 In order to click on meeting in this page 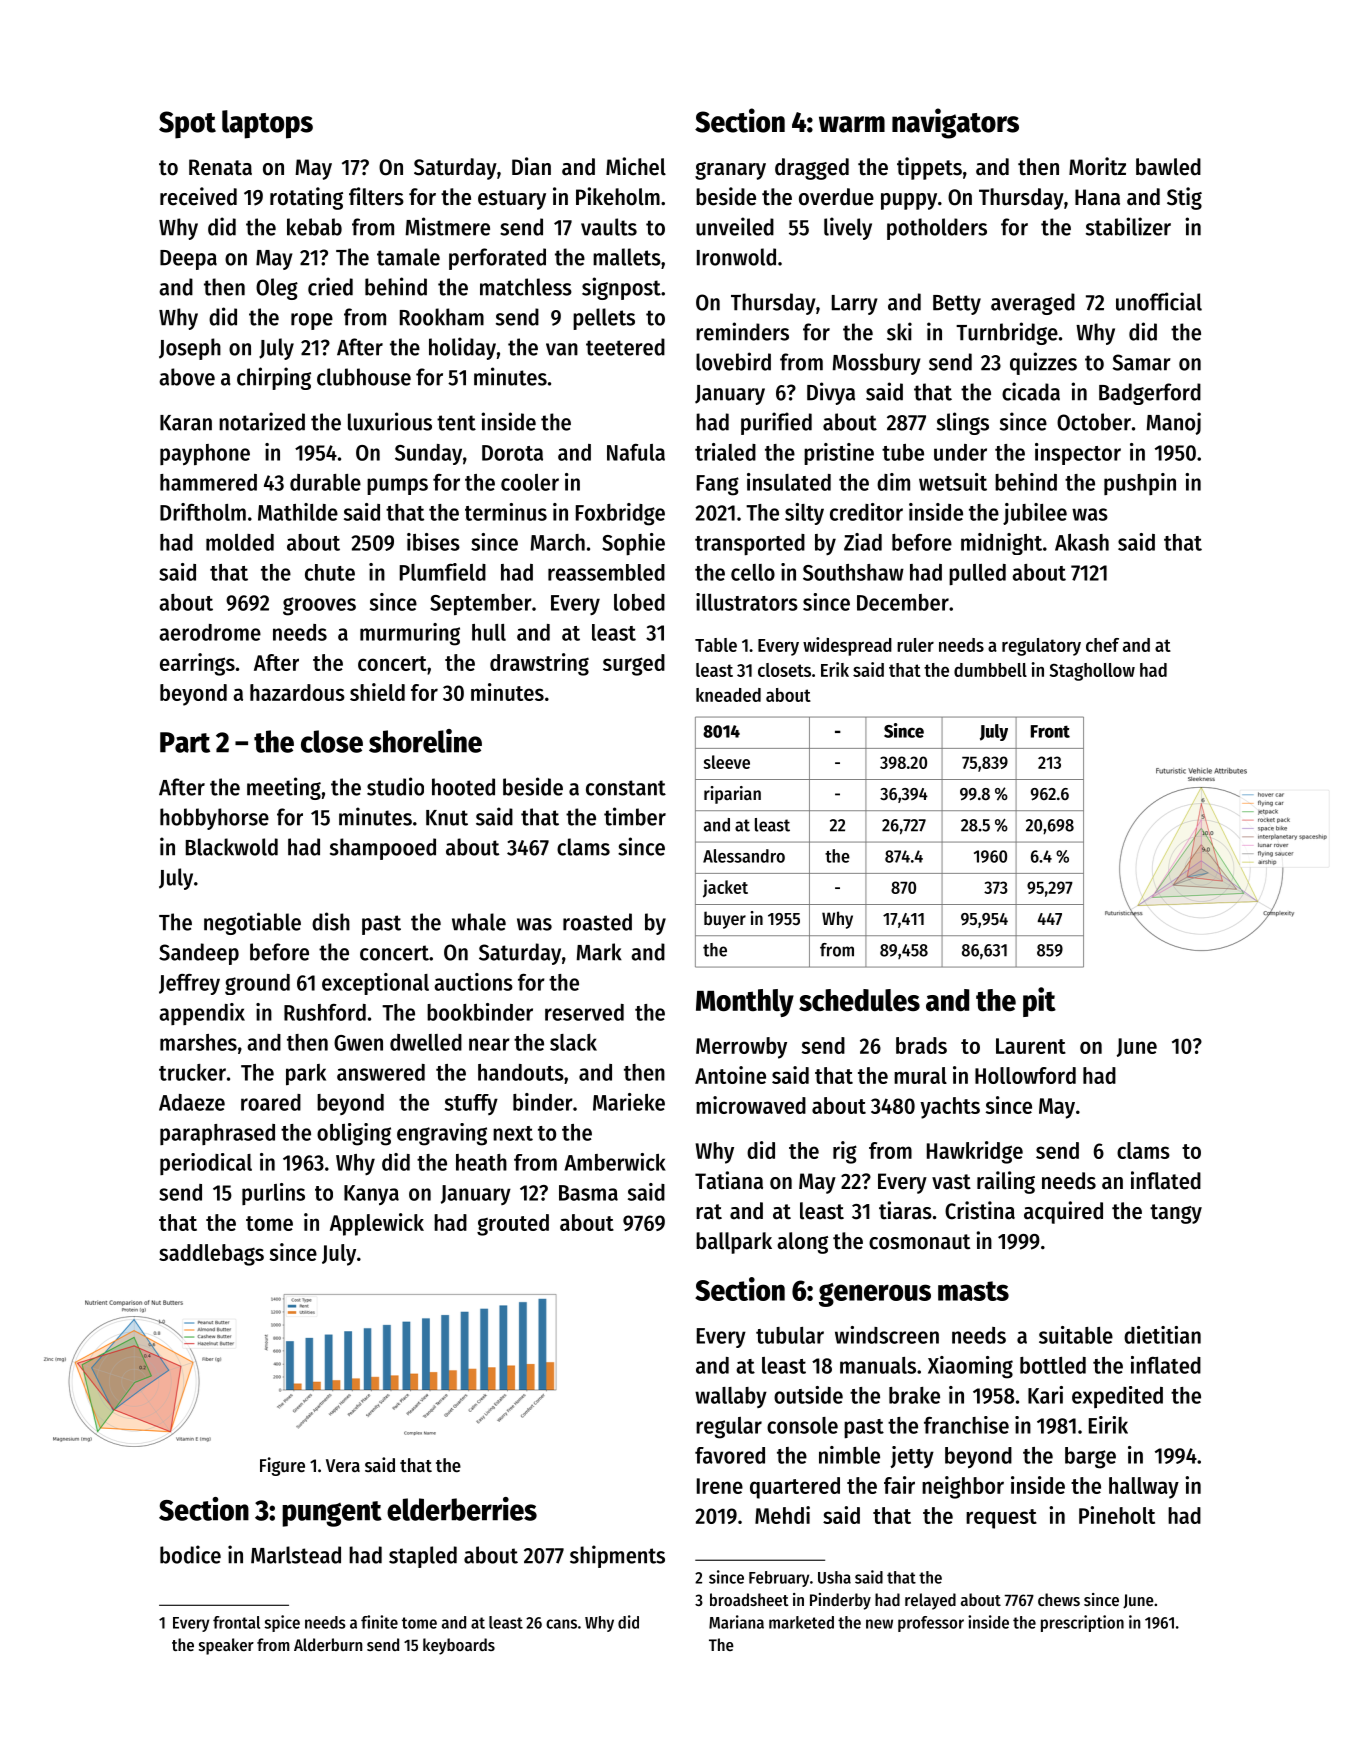, I will do `click(284, 788)`.
